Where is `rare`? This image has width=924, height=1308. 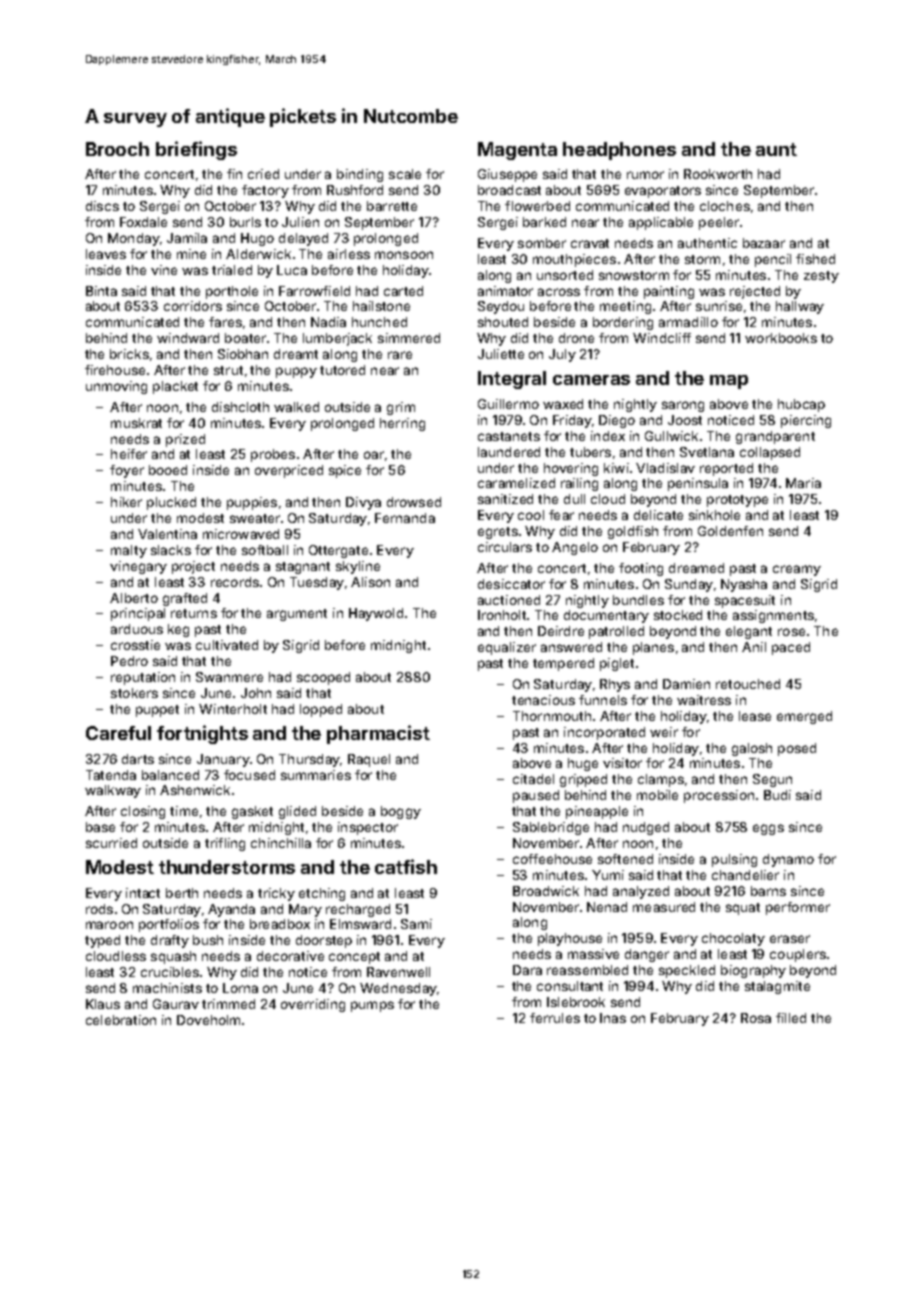
rare is located at coordinates (400, 355).
